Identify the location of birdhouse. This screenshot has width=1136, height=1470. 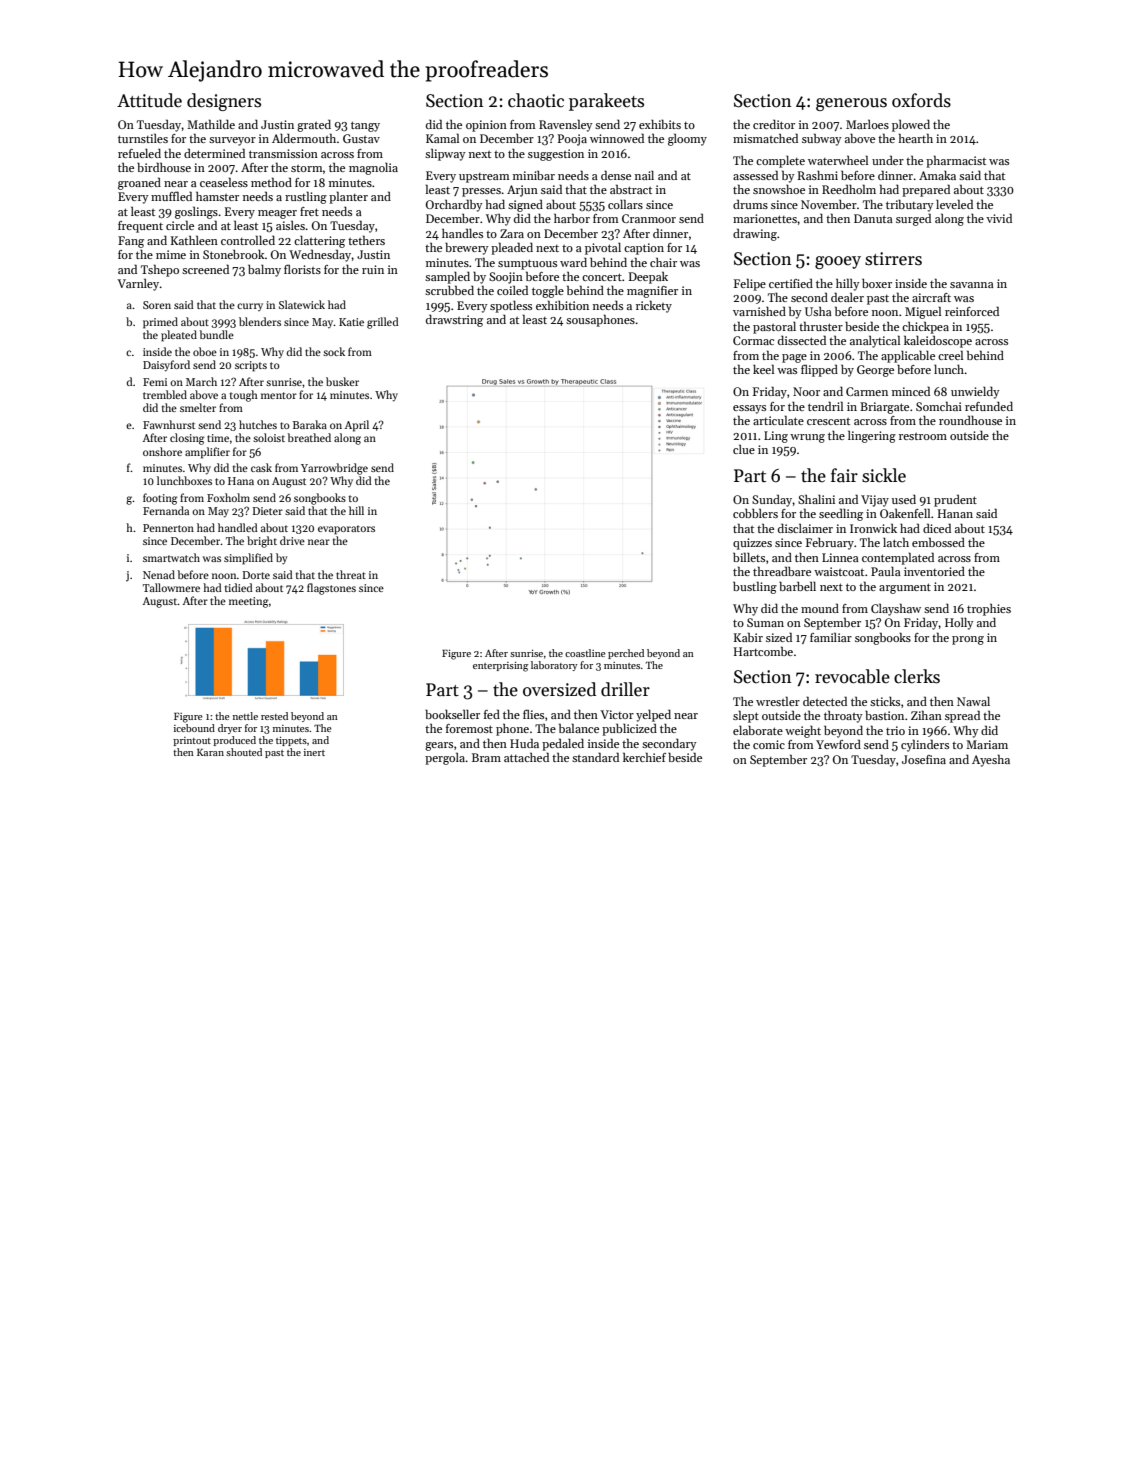
(164, 167).
